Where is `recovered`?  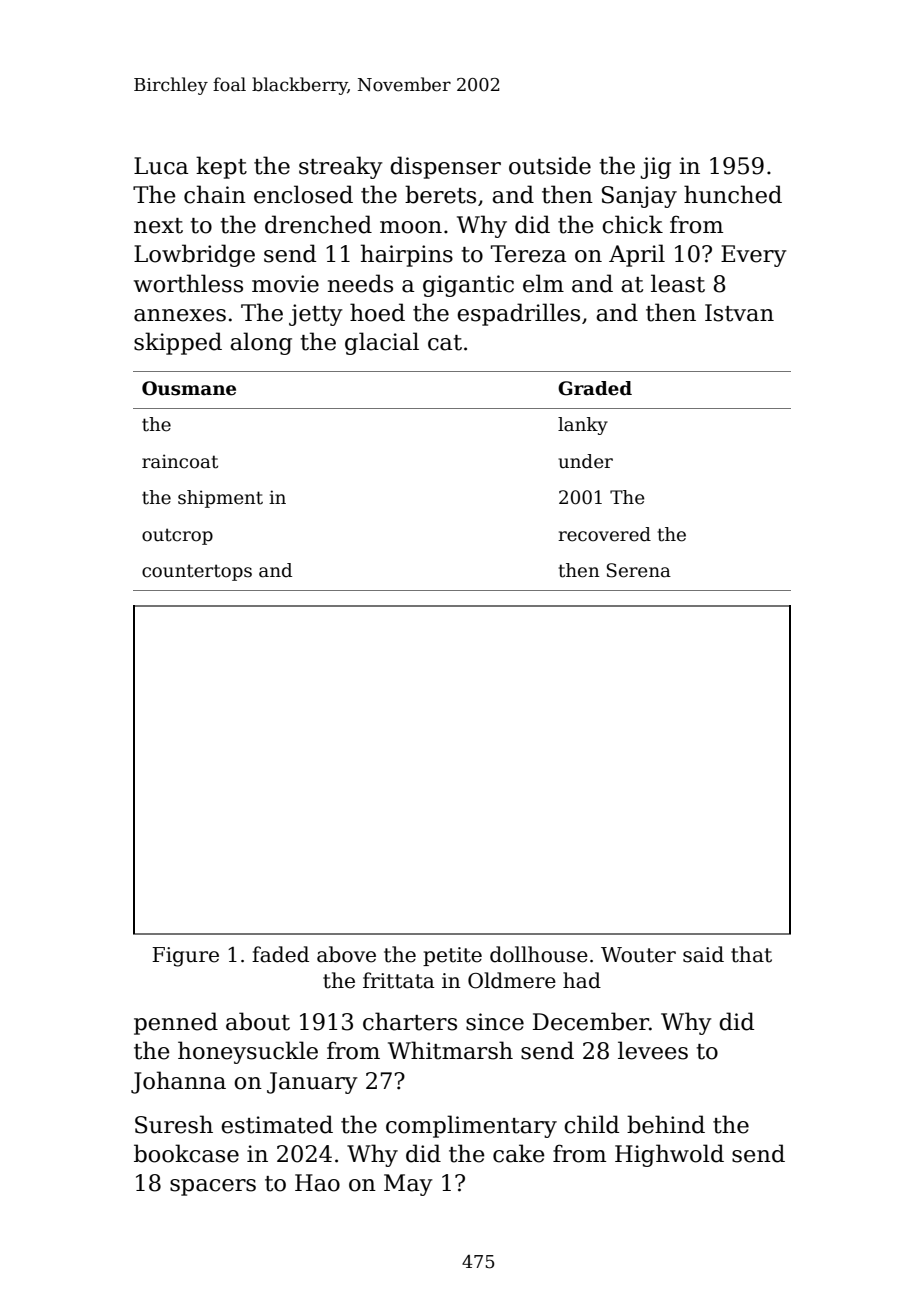 recovered is located at coordinates (604, 534).
